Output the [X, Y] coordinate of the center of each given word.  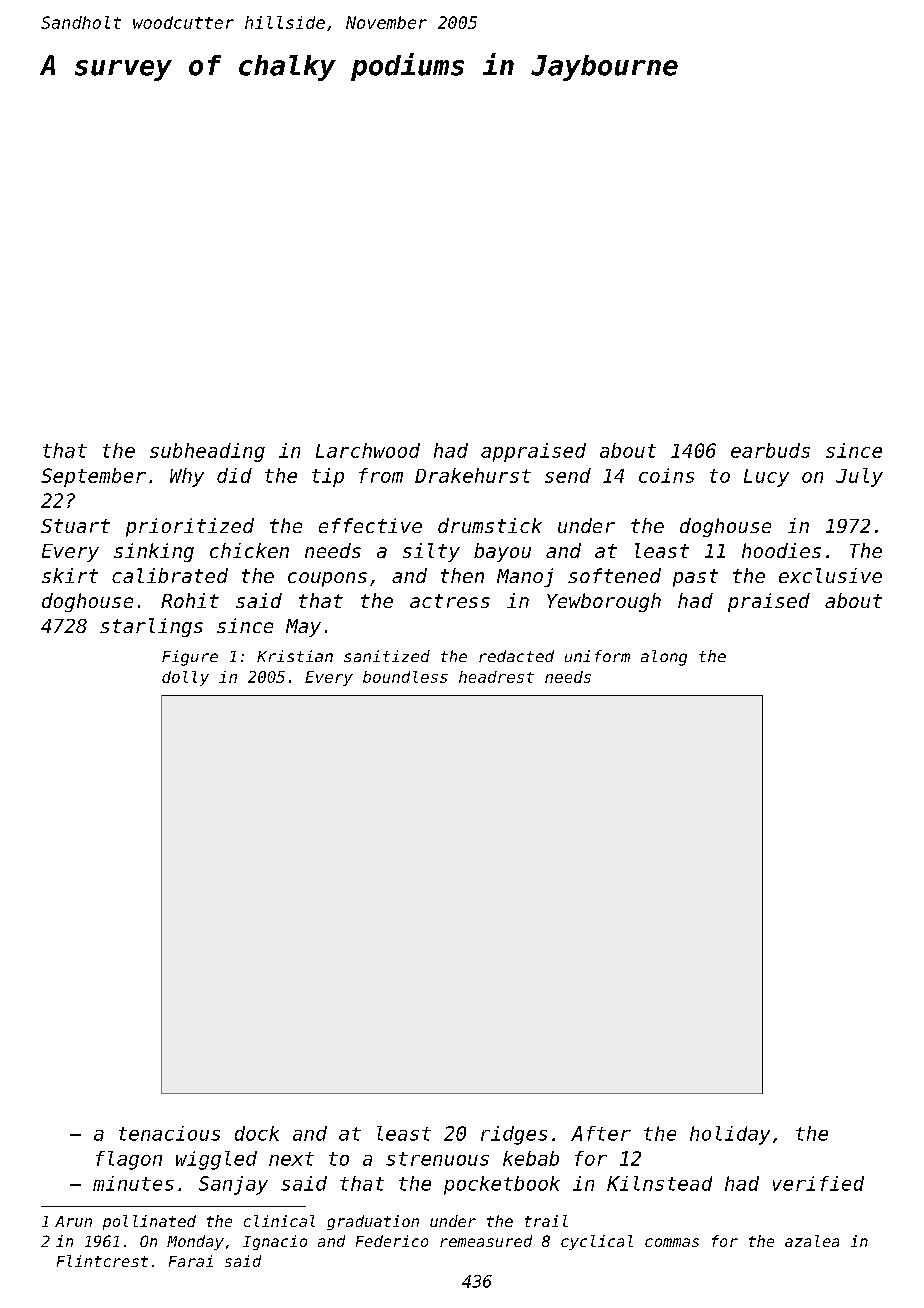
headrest [496, 677]
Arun [73, 1221]
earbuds [770, 450]
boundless [405, 677]
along [664, 658]
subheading [207, 452]
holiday [730, 1135]
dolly [185, 678]
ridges [514, 1135]
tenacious [169, 1133]
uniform [597, 656]
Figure [190, 658]
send [568, 475]
